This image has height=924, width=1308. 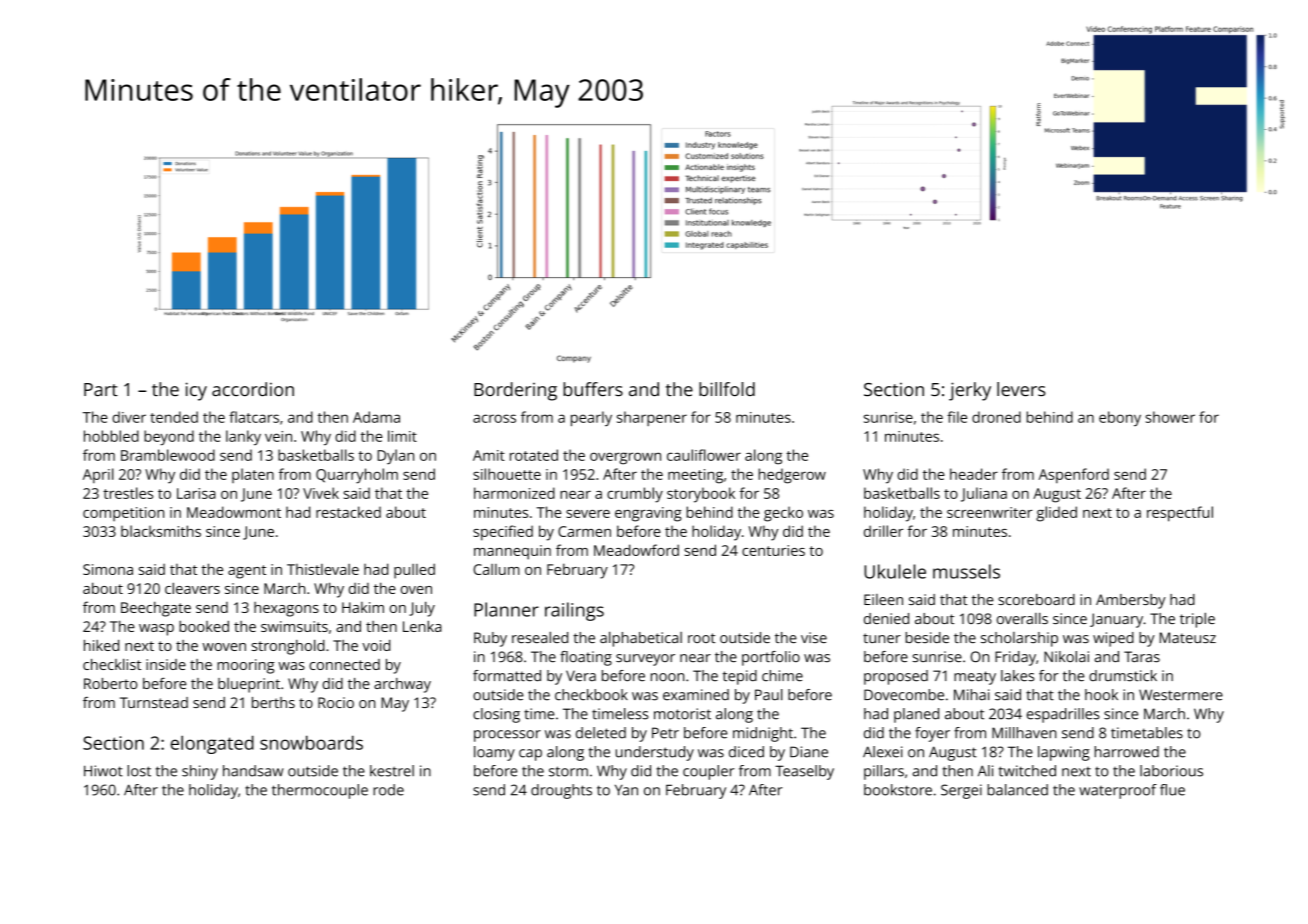 What do you see at coordinates (253, 475) in the image?
I see `platen` at bounding box center [253, 475].
